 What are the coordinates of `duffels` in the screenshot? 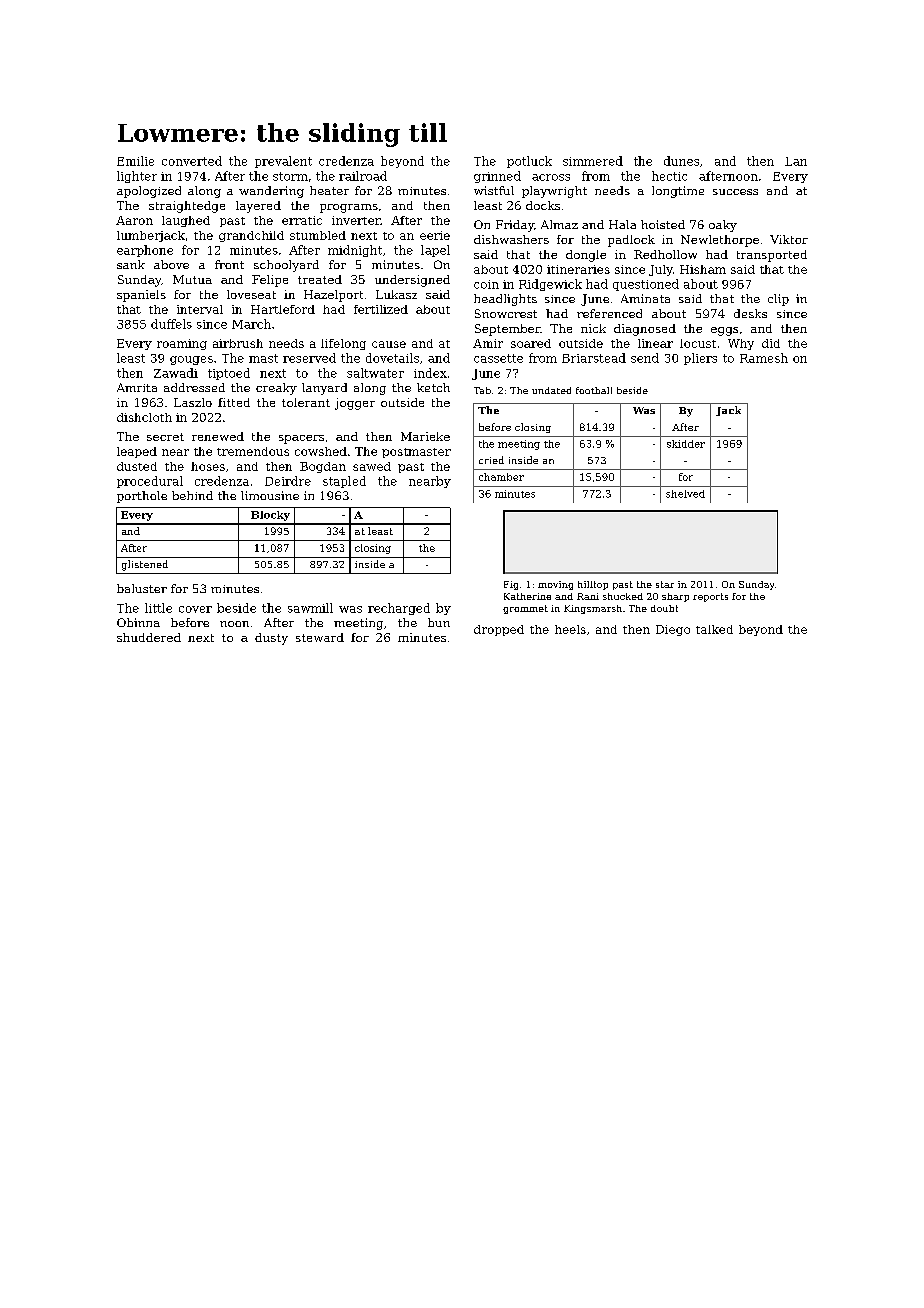 It's located at (171, 324).
